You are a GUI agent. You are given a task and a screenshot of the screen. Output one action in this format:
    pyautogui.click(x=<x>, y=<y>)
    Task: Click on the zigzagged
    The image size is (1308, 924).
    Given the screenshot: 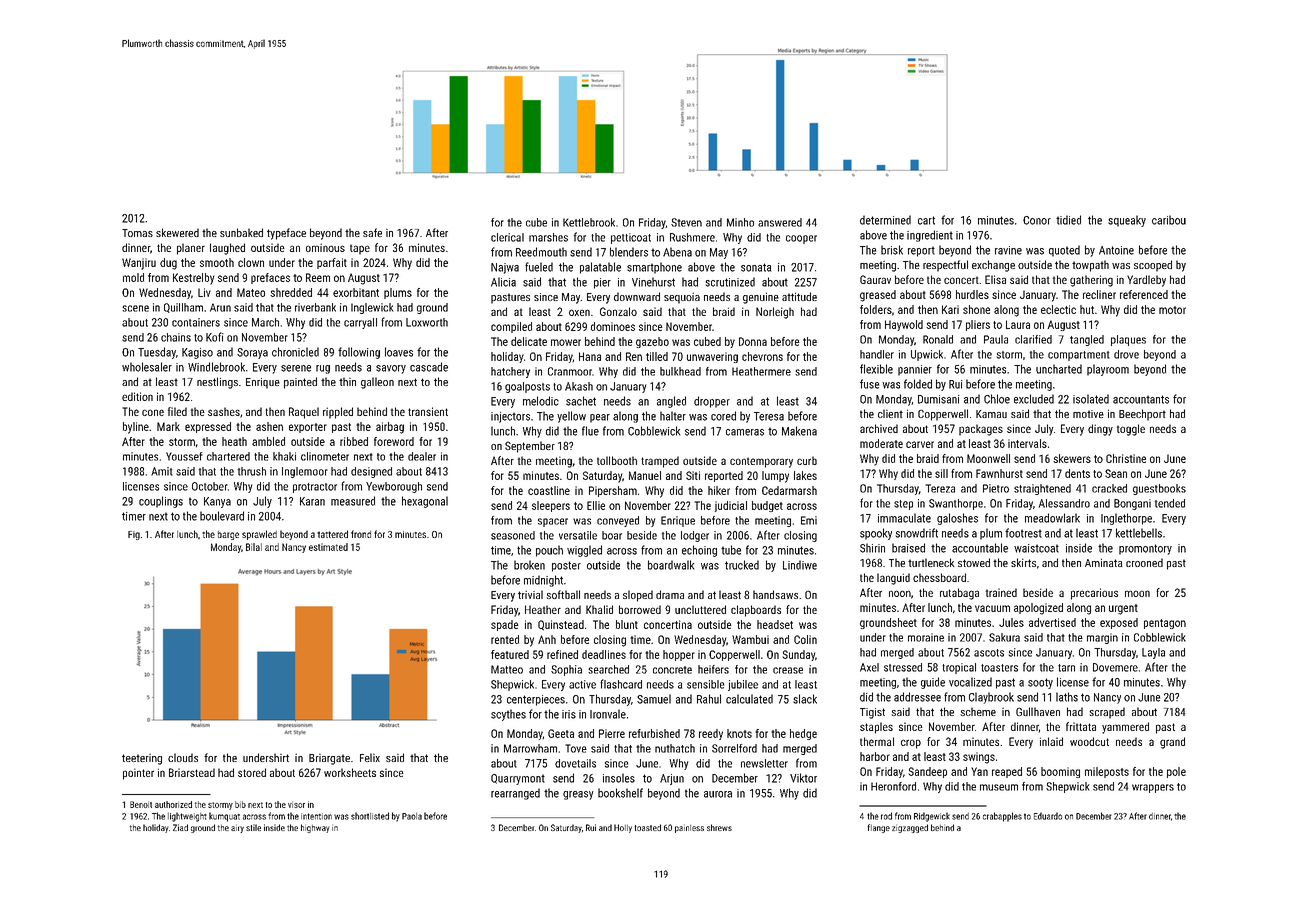 What is the action you would take?
    pyautogui.click(x=910, y=828)
